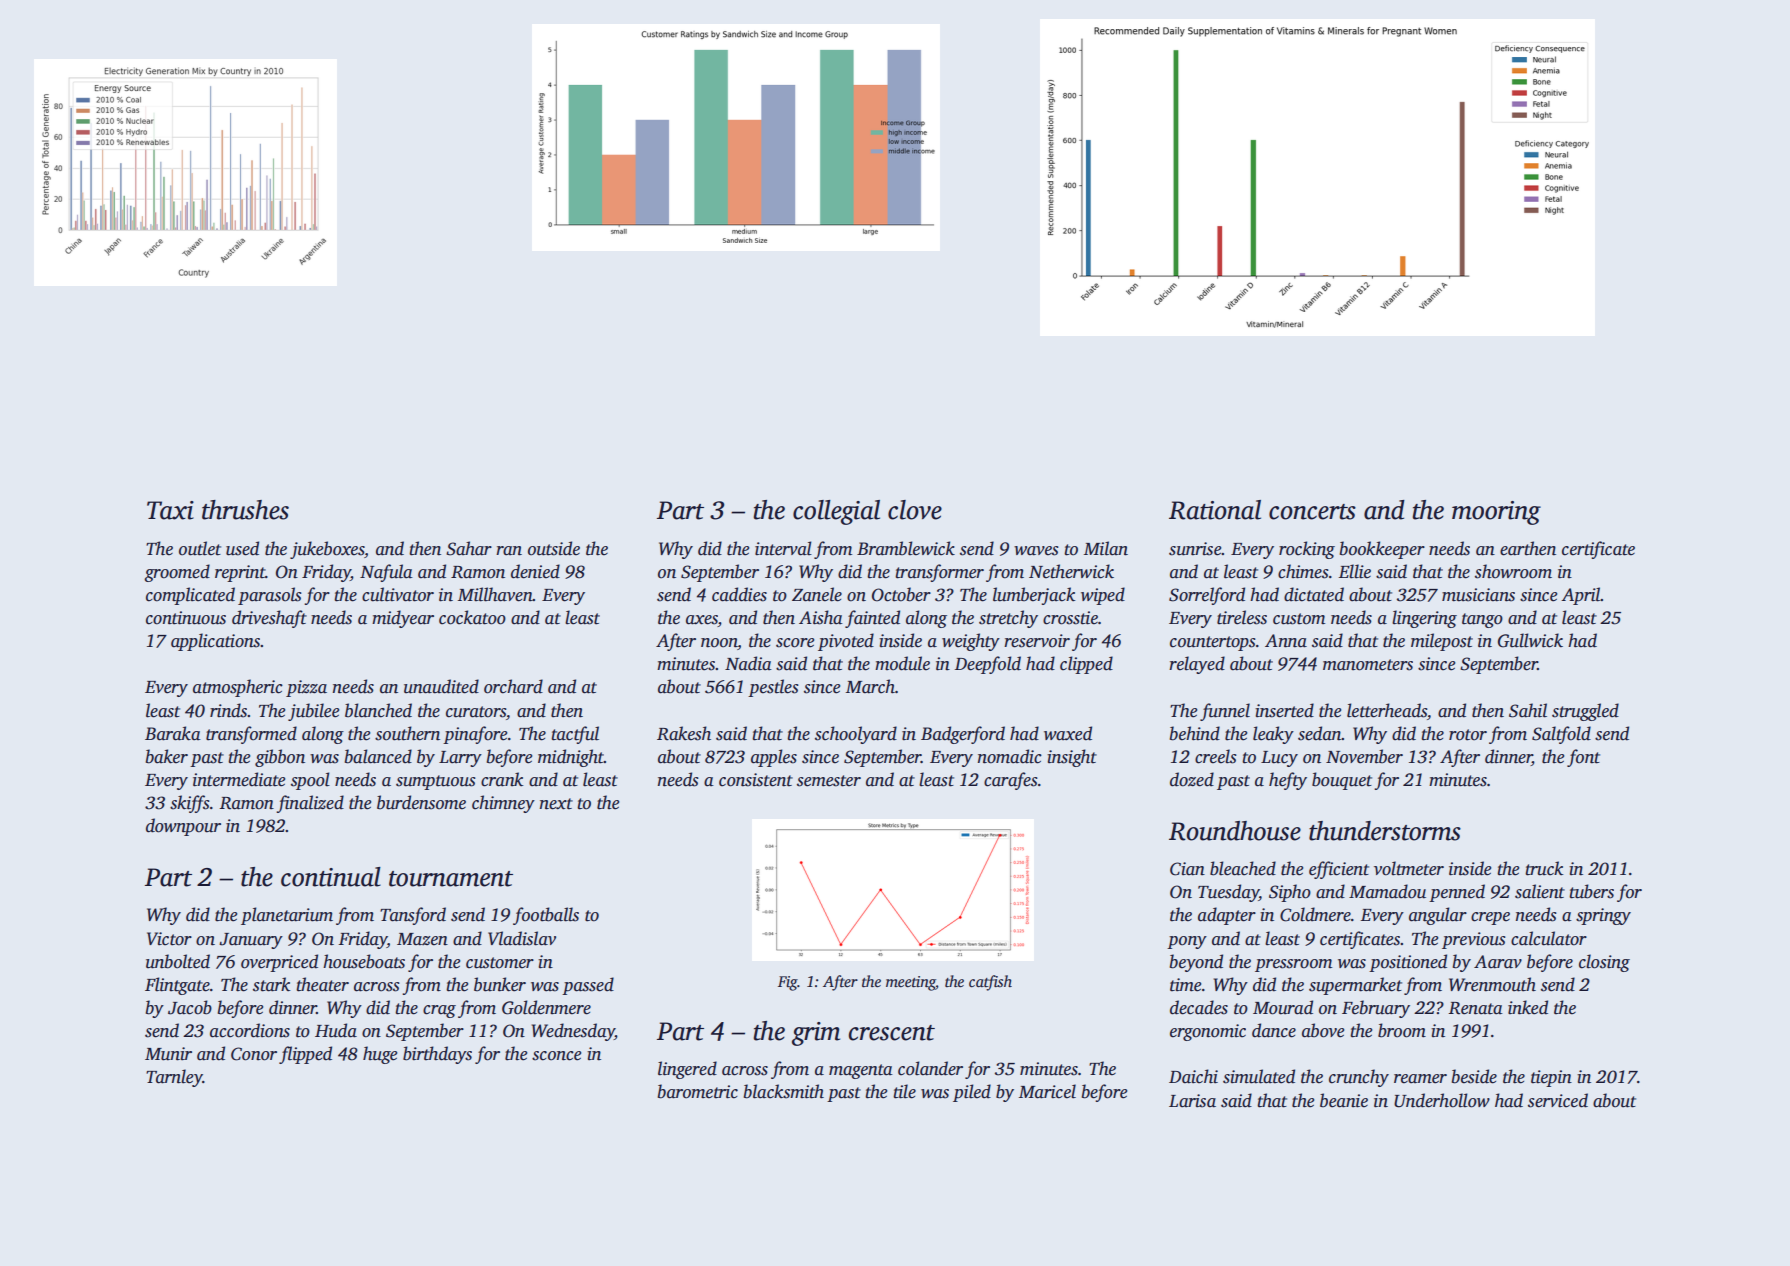 The image size is (1790, 1266). Describe the element at coordinates (240, 573) in the page. I see `reprint` at that location.
